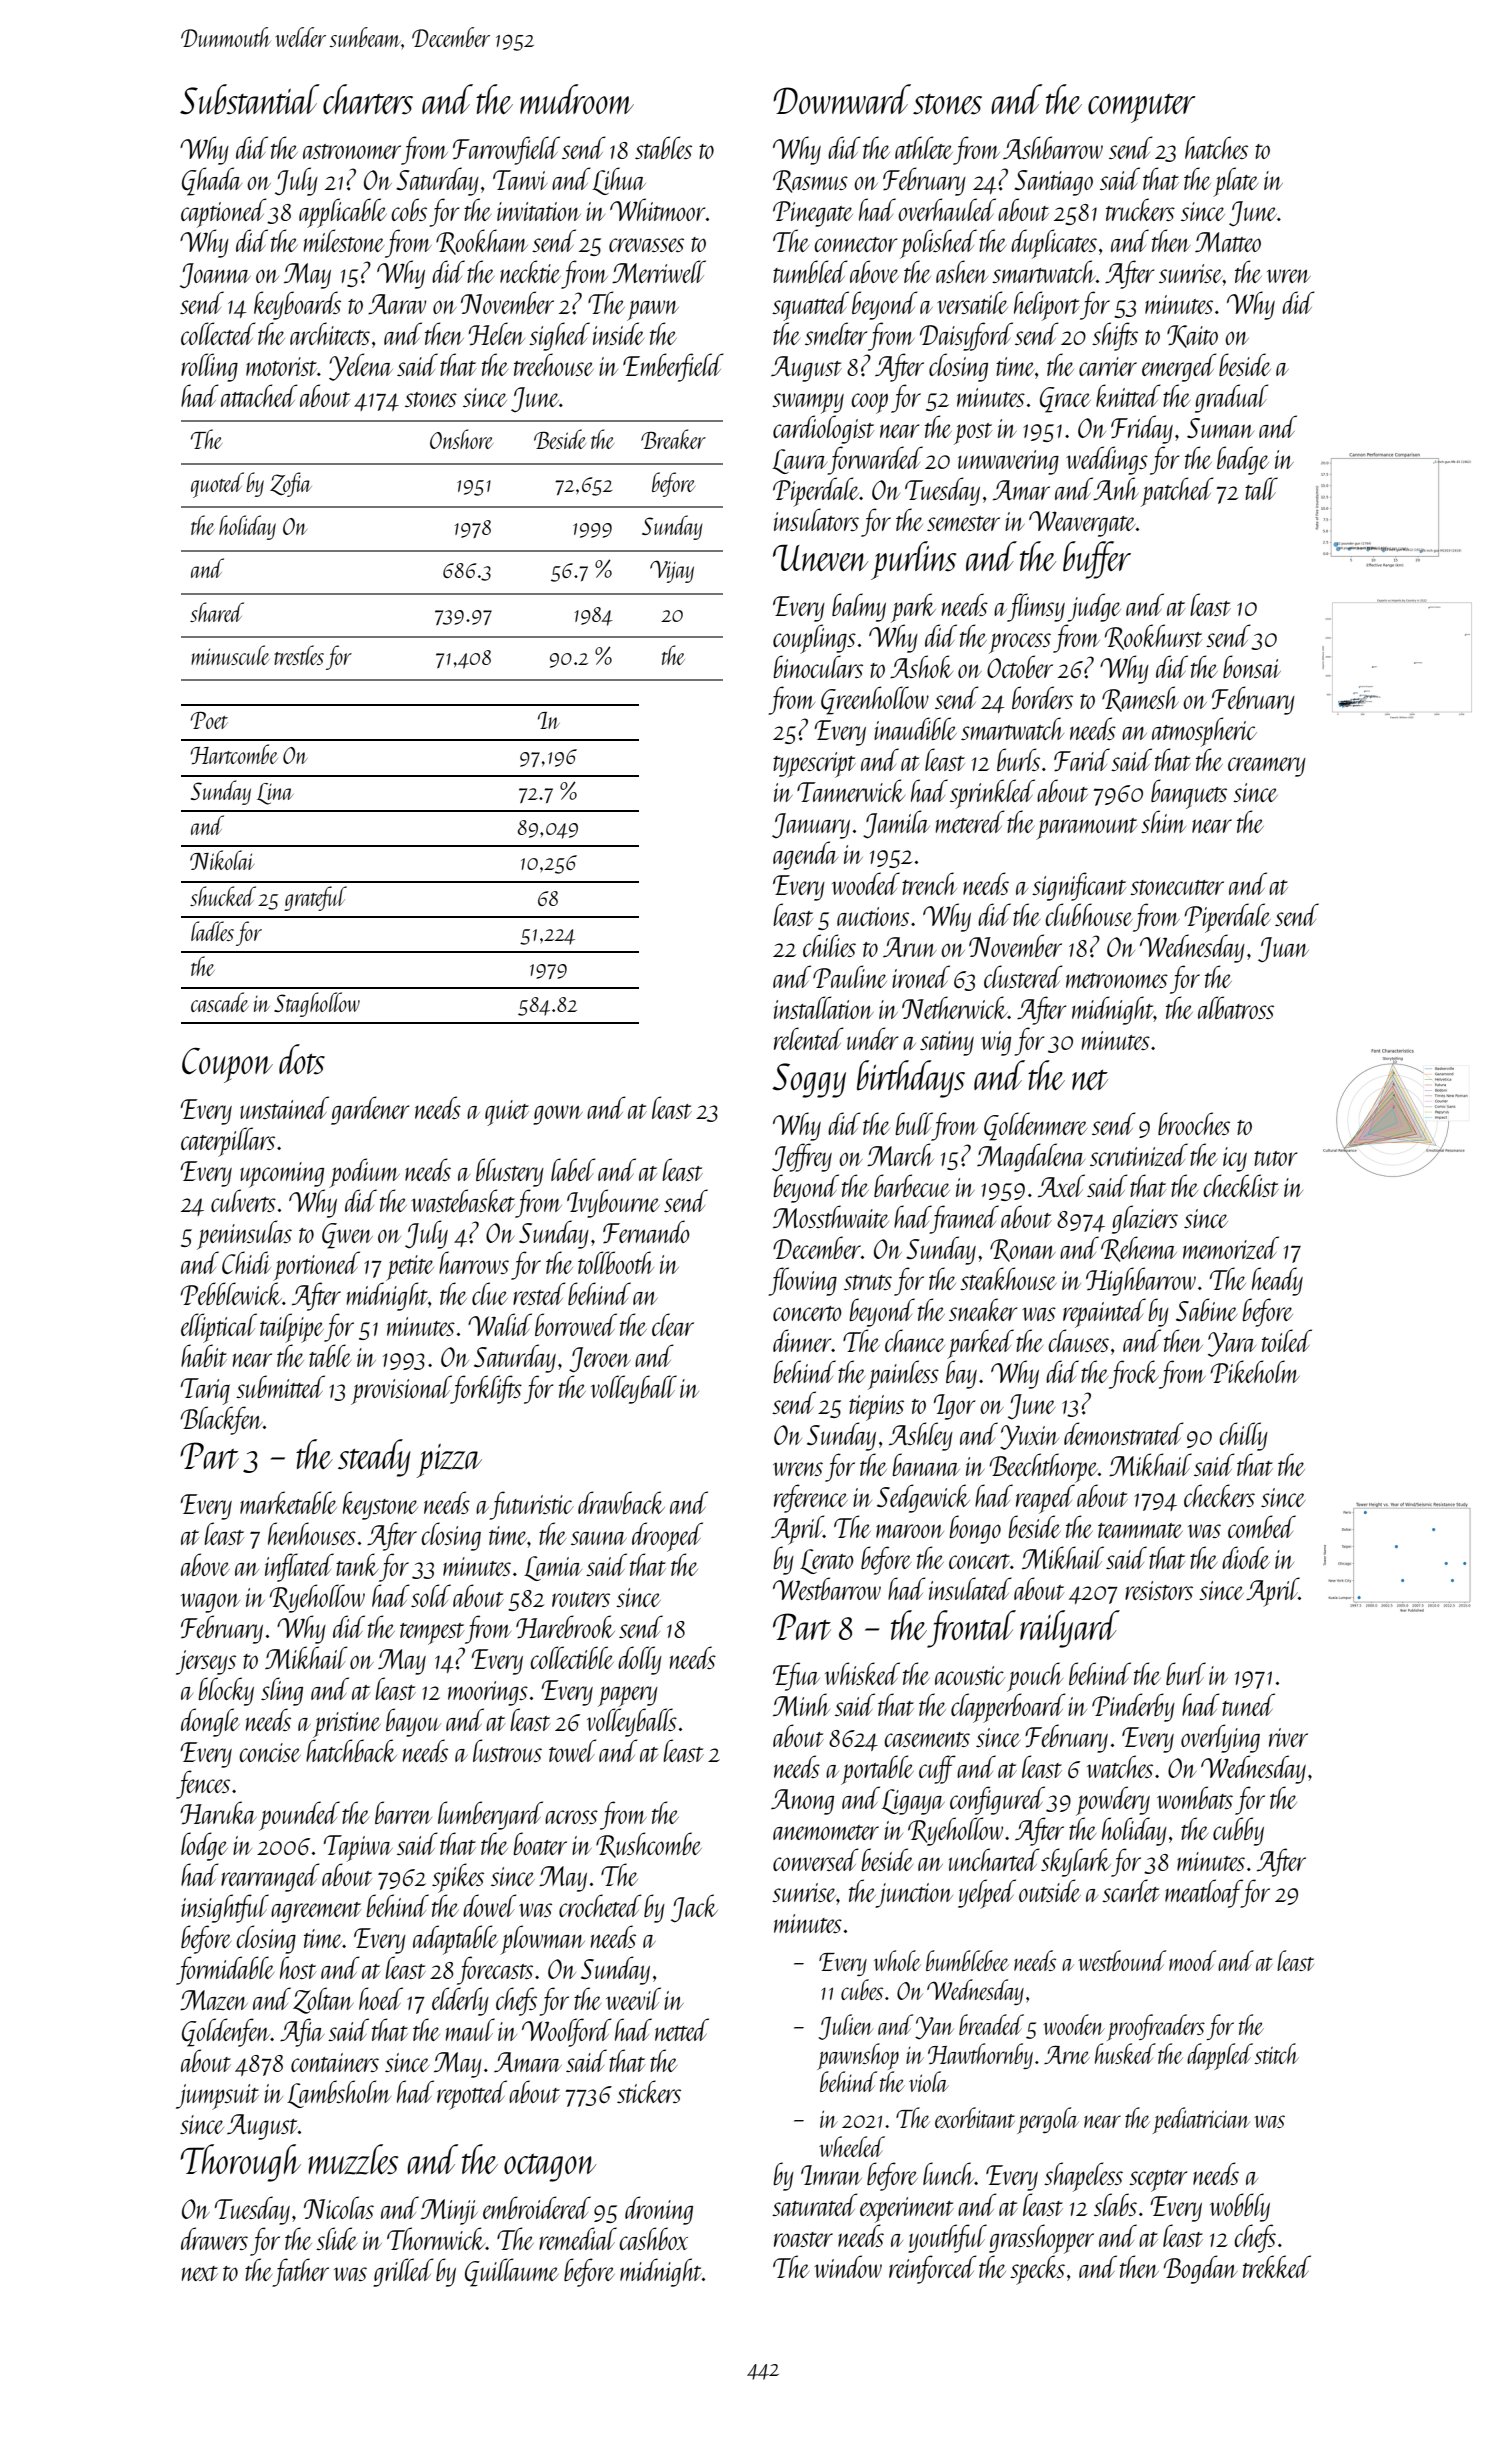 The image size is (1496, 2464). Describe the element at coordinates (1141, 108) in the page. I see `computer` at that location.
